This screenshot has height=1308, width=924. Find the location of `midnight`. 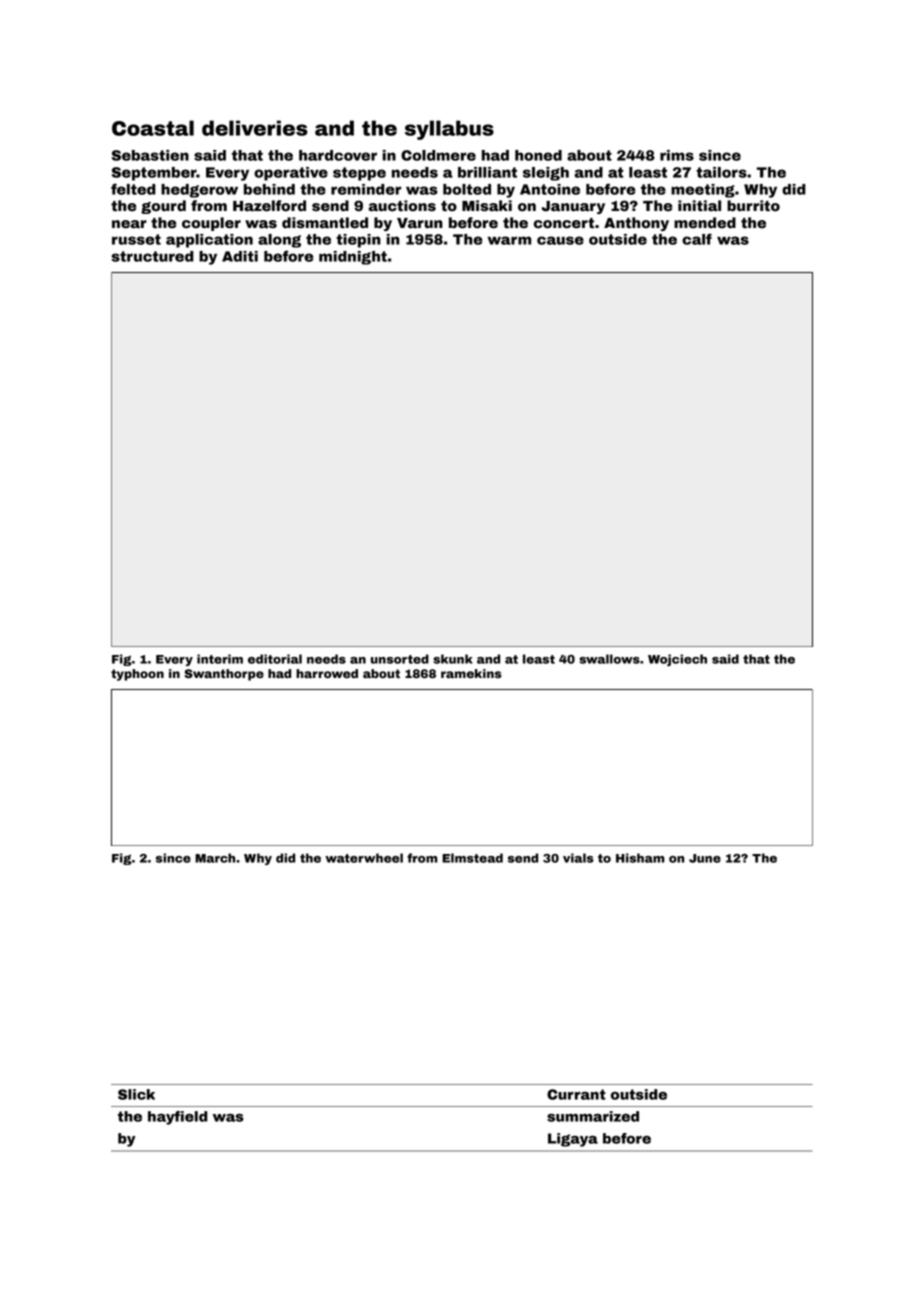

midnight is located at coordinates (353, 258).
